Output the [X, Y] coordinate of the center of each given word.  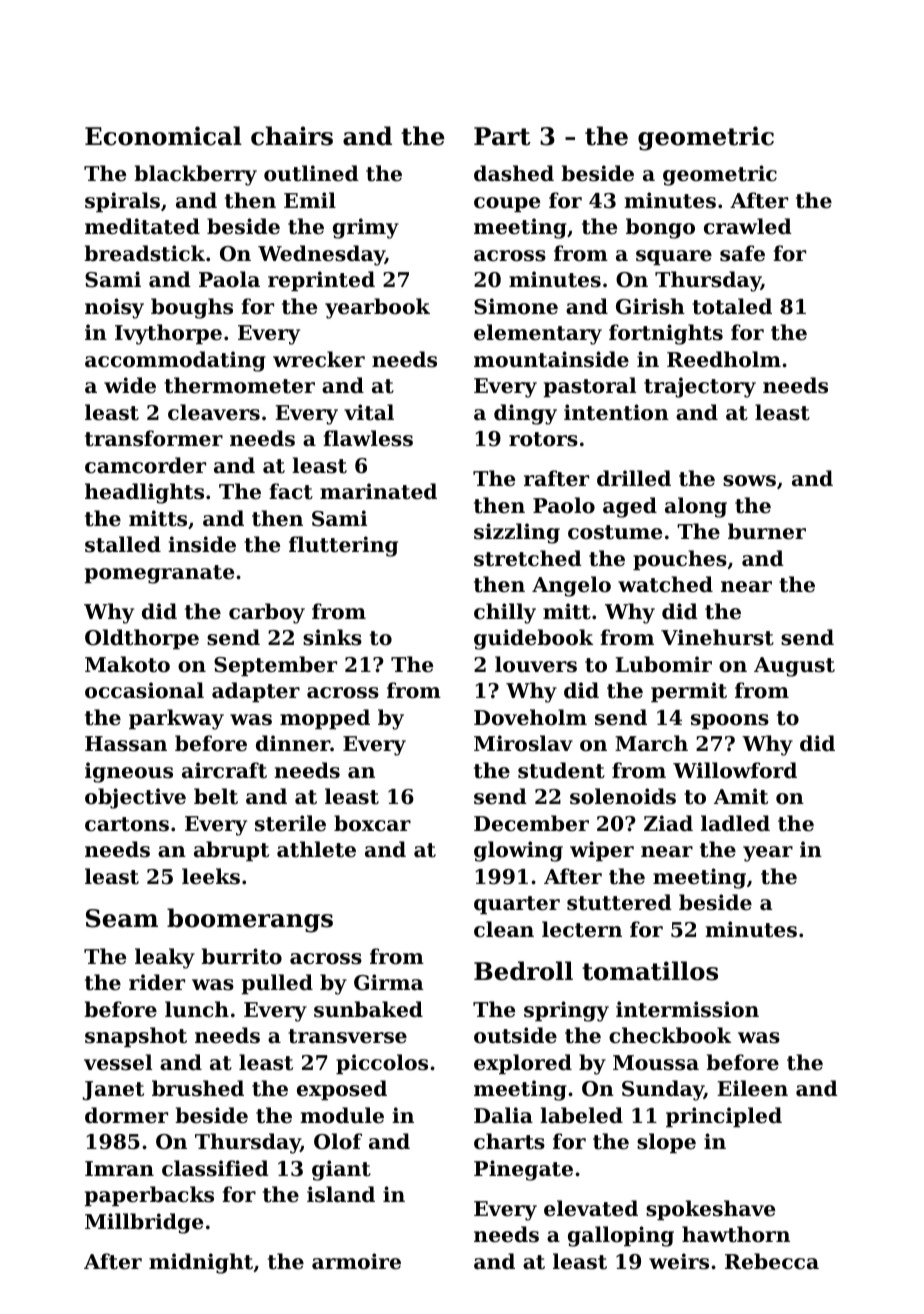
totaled [732, 306]
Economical [163, 136]
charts [509, 1141]
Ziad [668, 823]
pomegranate [159, 574]
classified [215, 1168]
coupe [507, 204]
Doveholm [530, 717]
